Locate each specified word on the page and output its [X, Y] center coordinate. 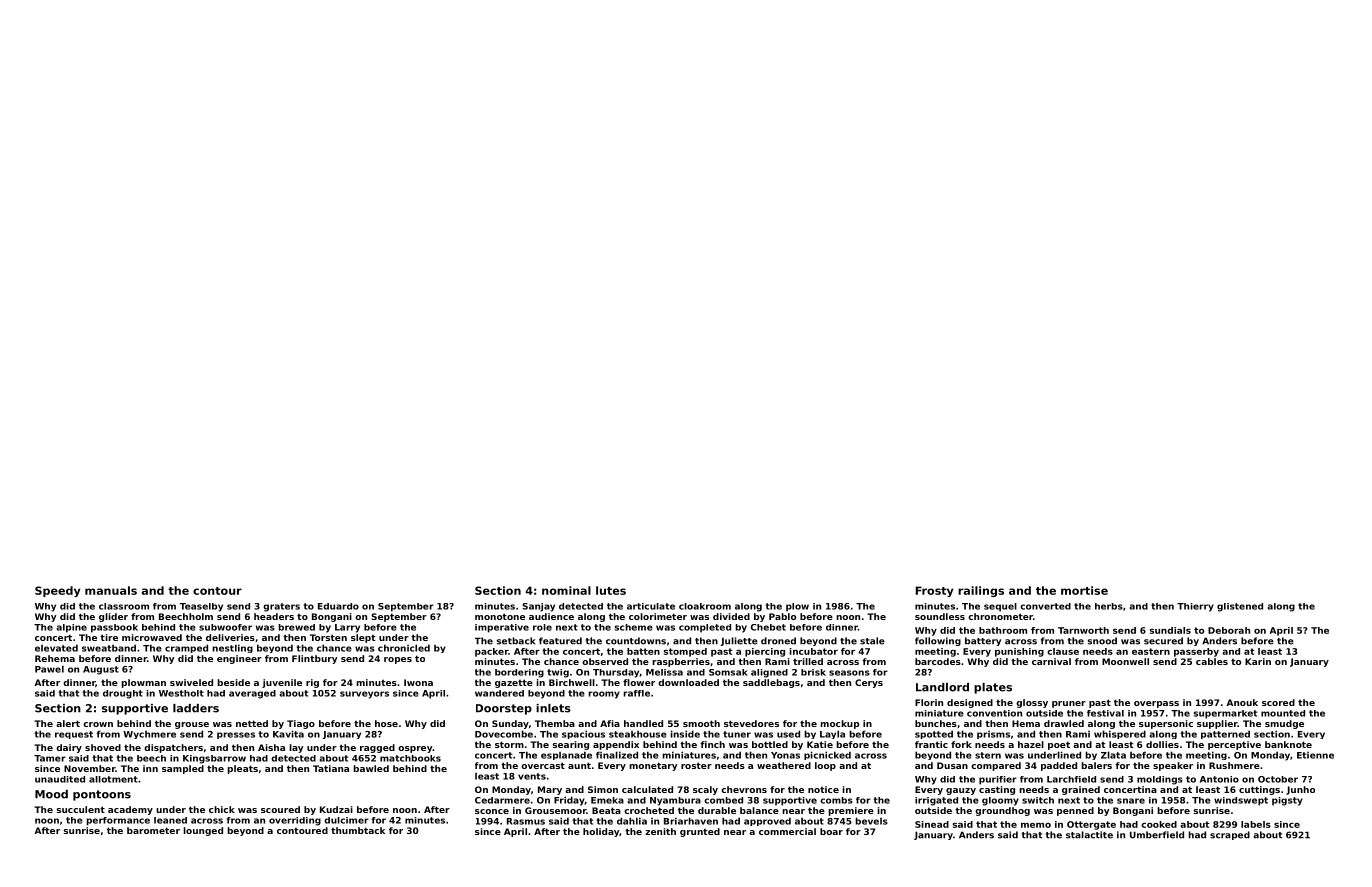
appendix [616, 745]
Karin [1258, 661]
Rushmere [1234, 765]
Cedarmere [502, 800]
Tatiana [331, 768]
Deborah [1229, 630]
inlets [553, 708]
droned [778, 641]
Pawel [49, 669]
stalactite [1089, 835]
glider [113, 617]
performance [118, 821]
